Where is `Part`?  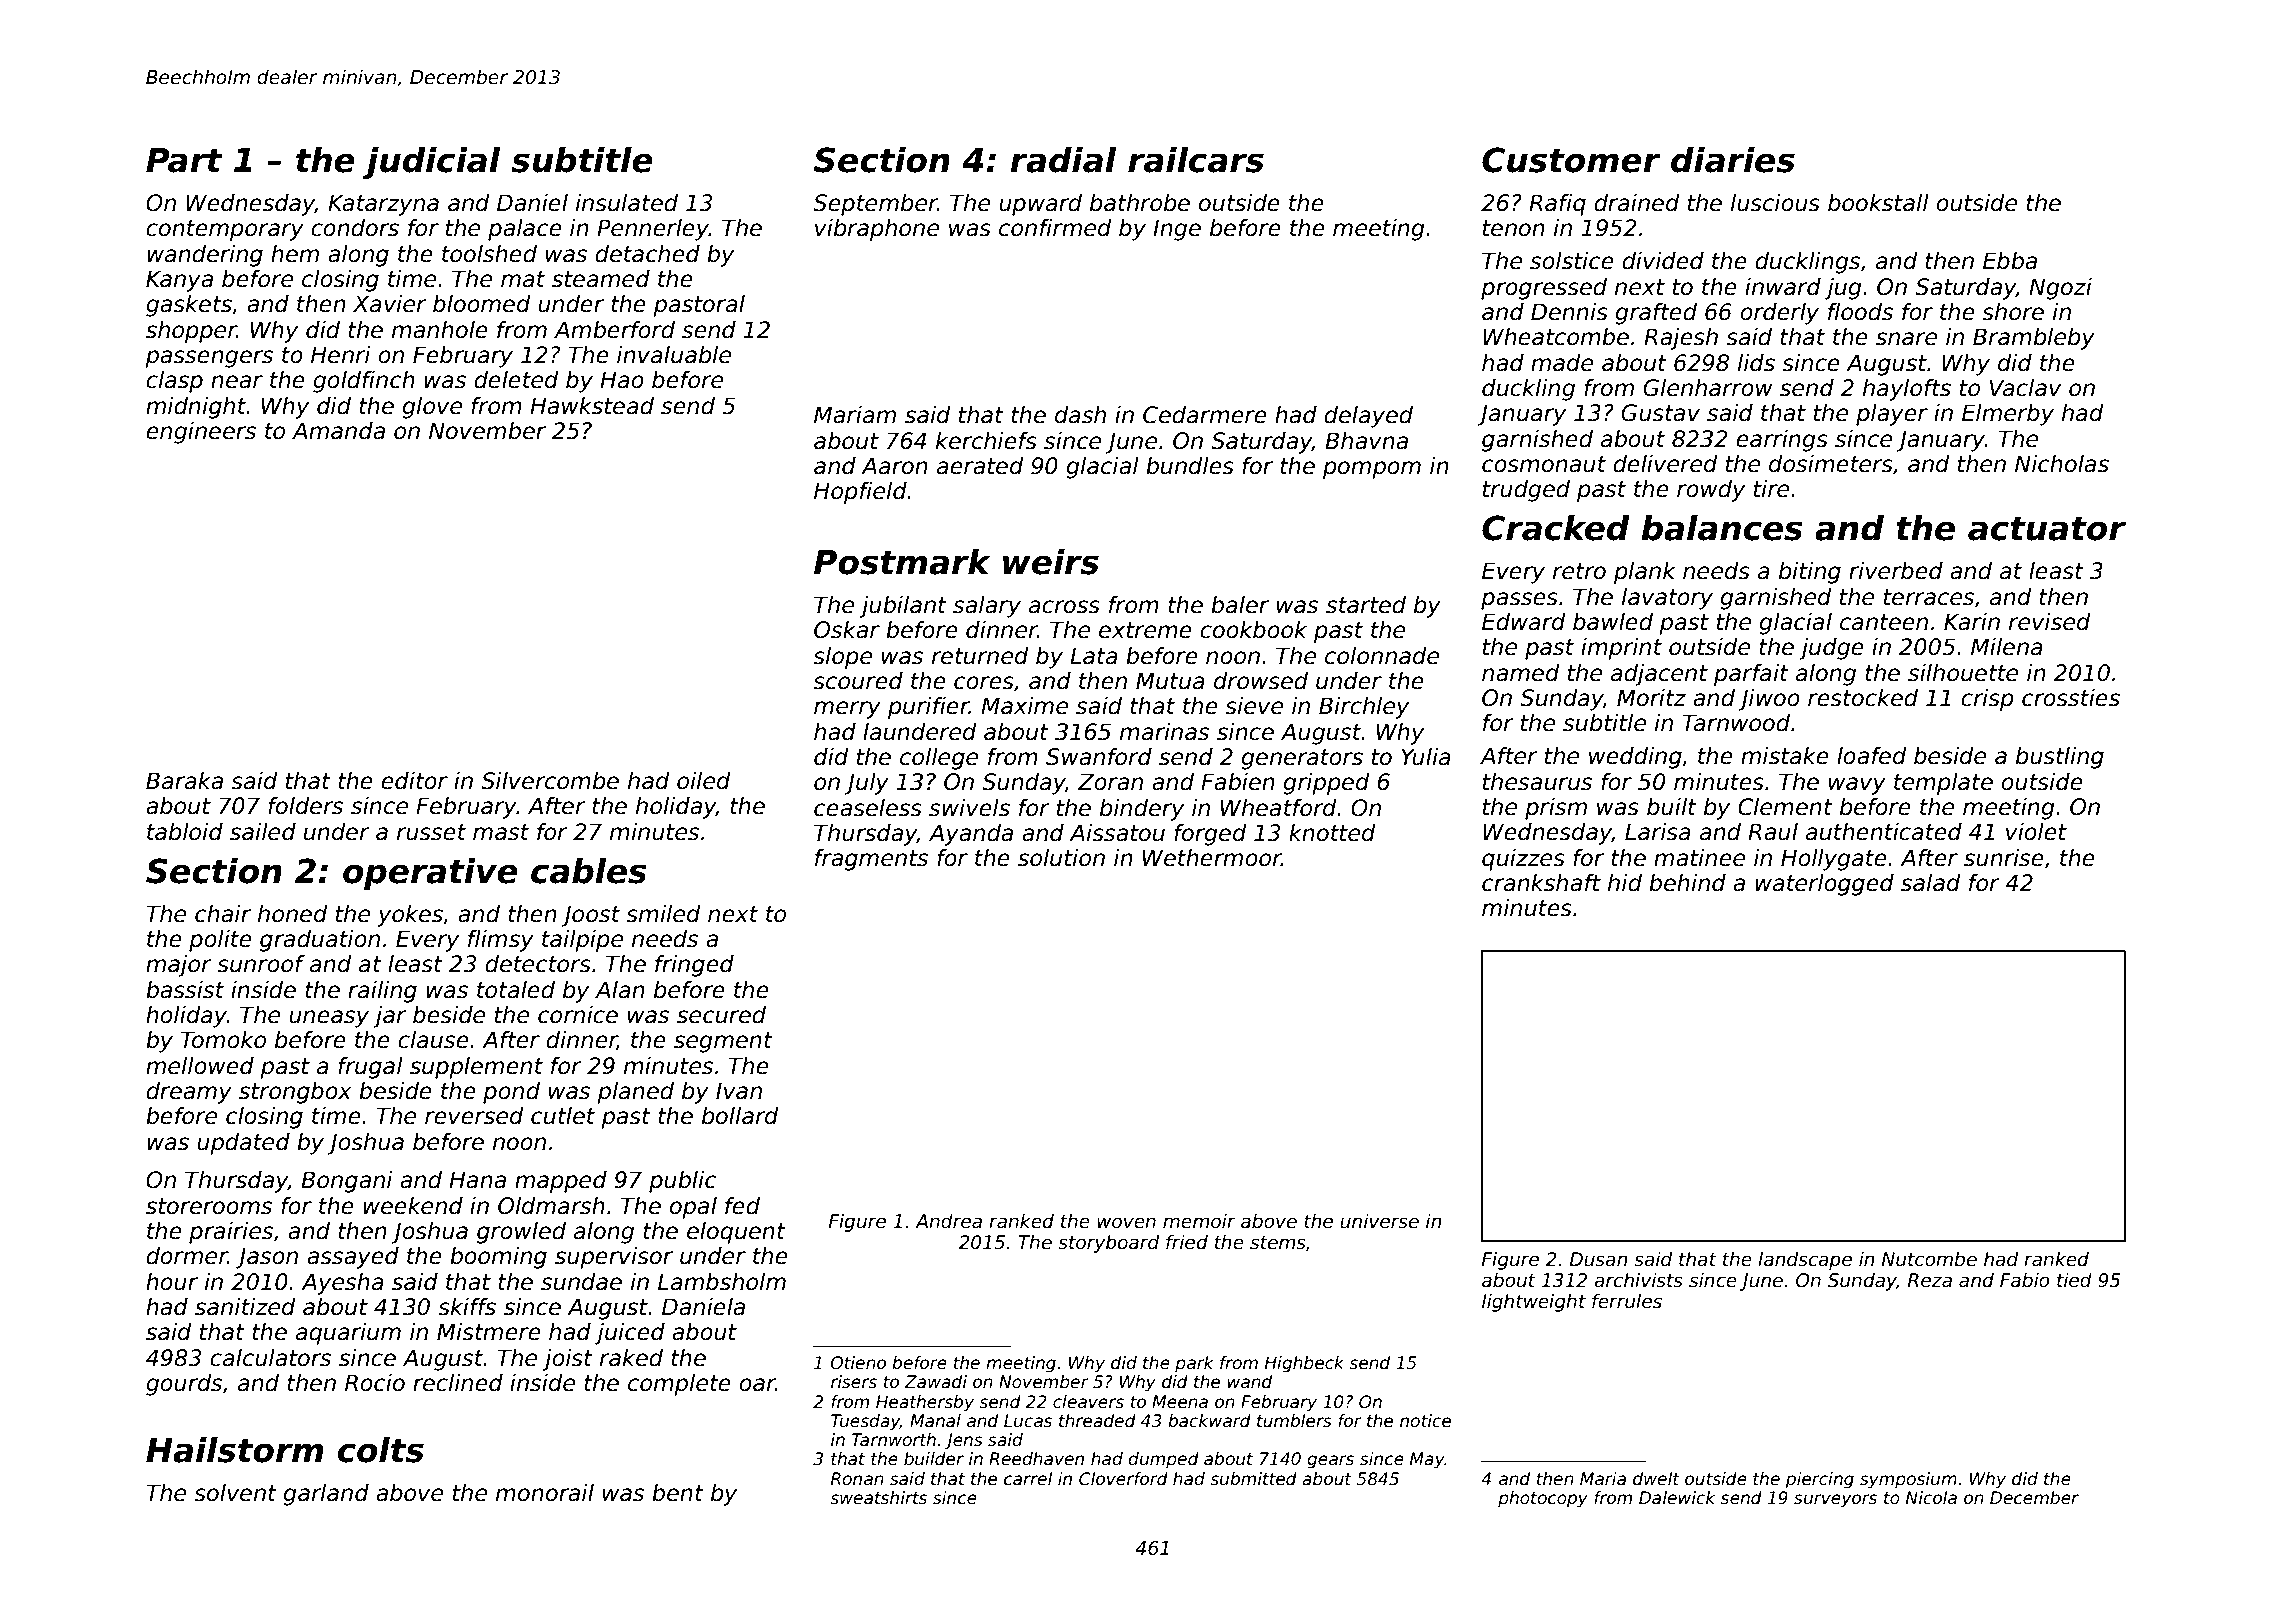
Part is located at coordinates (184, 160).
